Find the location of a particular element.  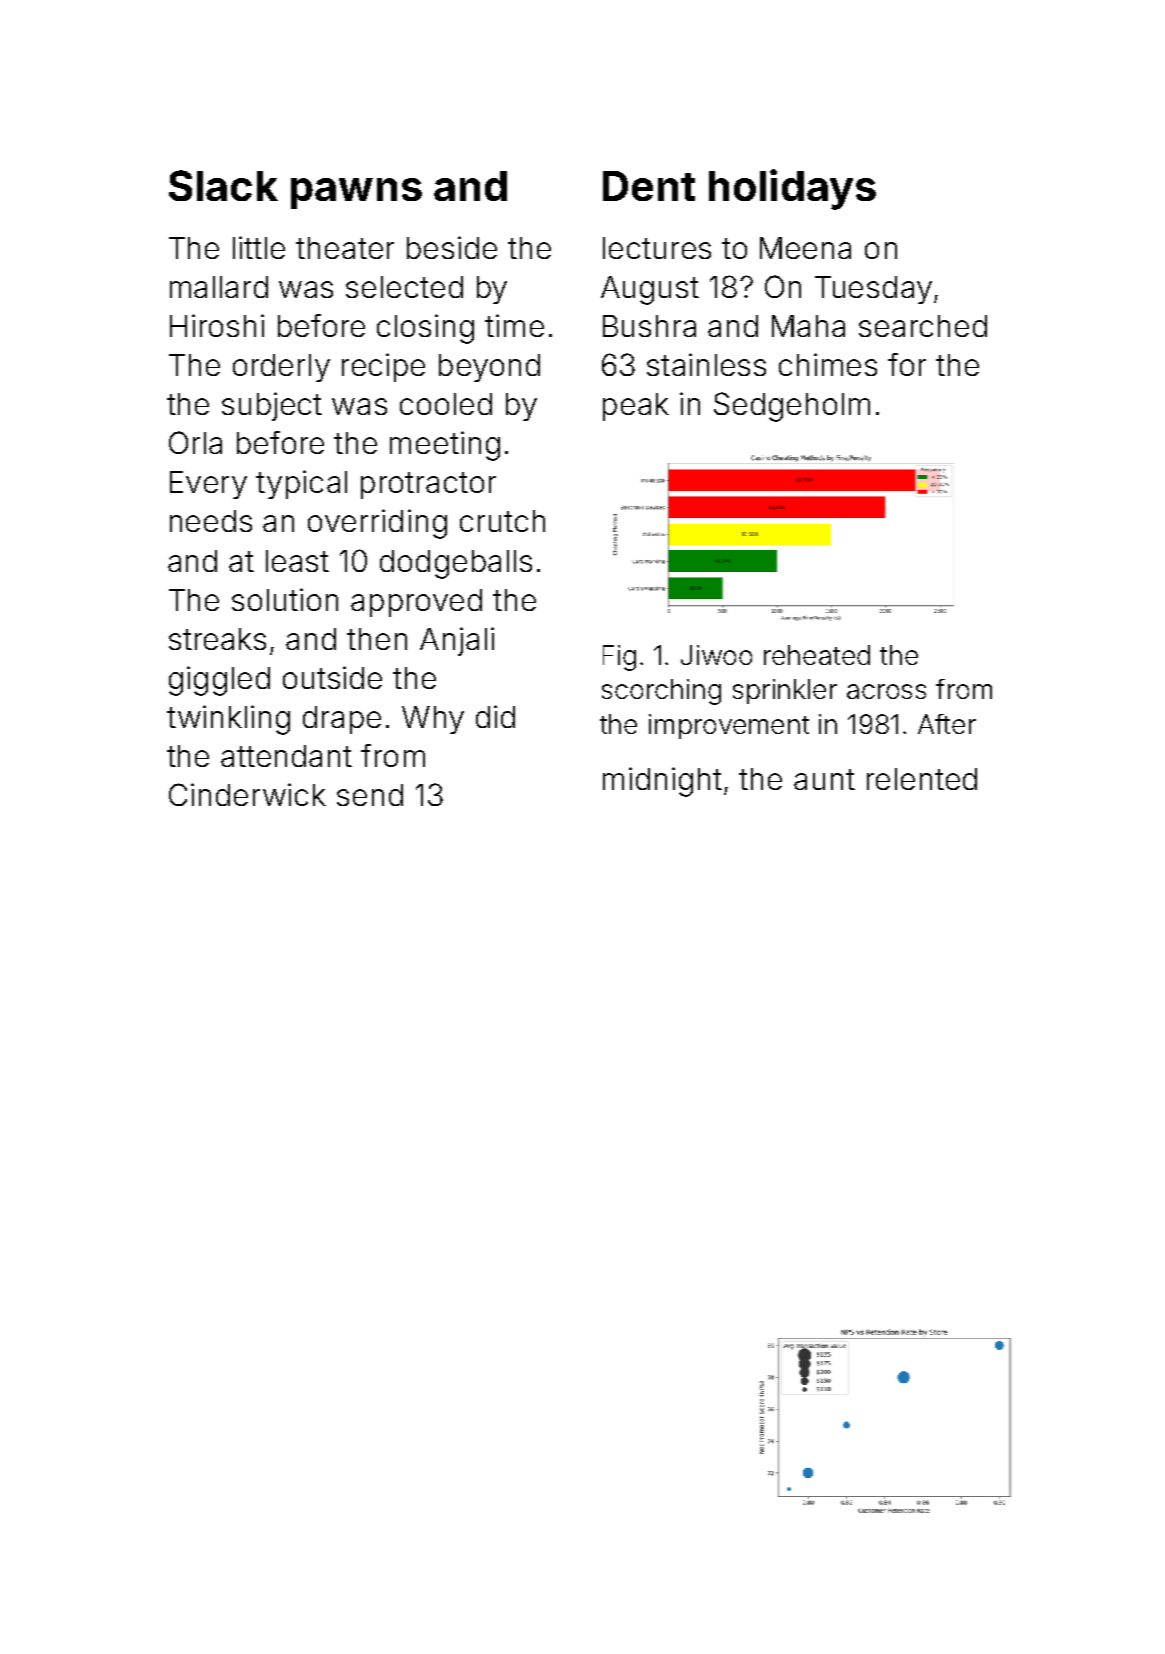

drape is located at coordinates (342, 720).
